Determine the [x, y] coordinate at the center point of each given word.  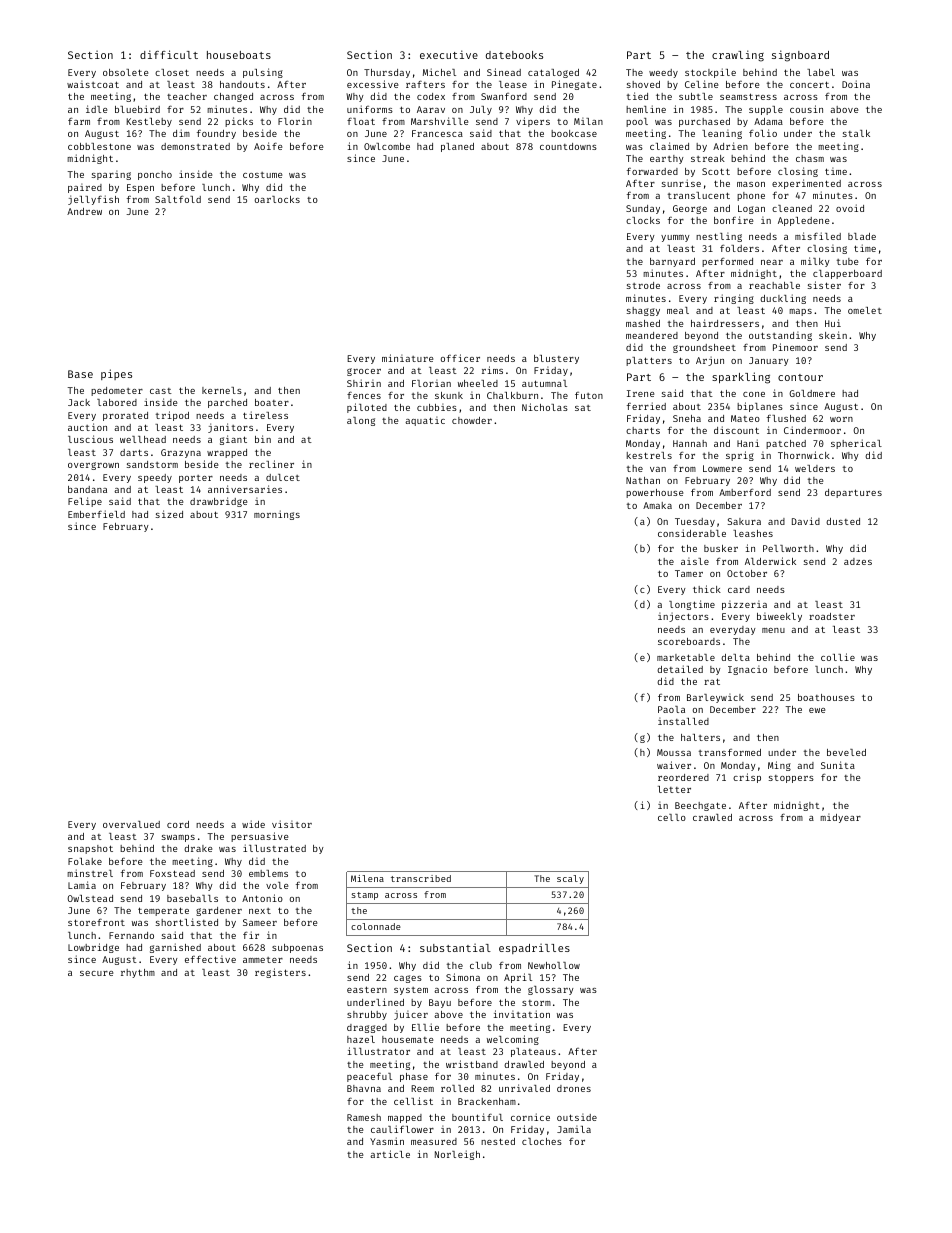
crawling [738, 56]
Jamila [574, 1129]
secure [96, 973]
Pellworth [788, 548]
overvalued [131, 824]
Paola [671, 709]
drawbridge [218, 502]
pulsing [263, 73]
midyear [840, 818]
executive [449, 54]
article [390, 1154]
